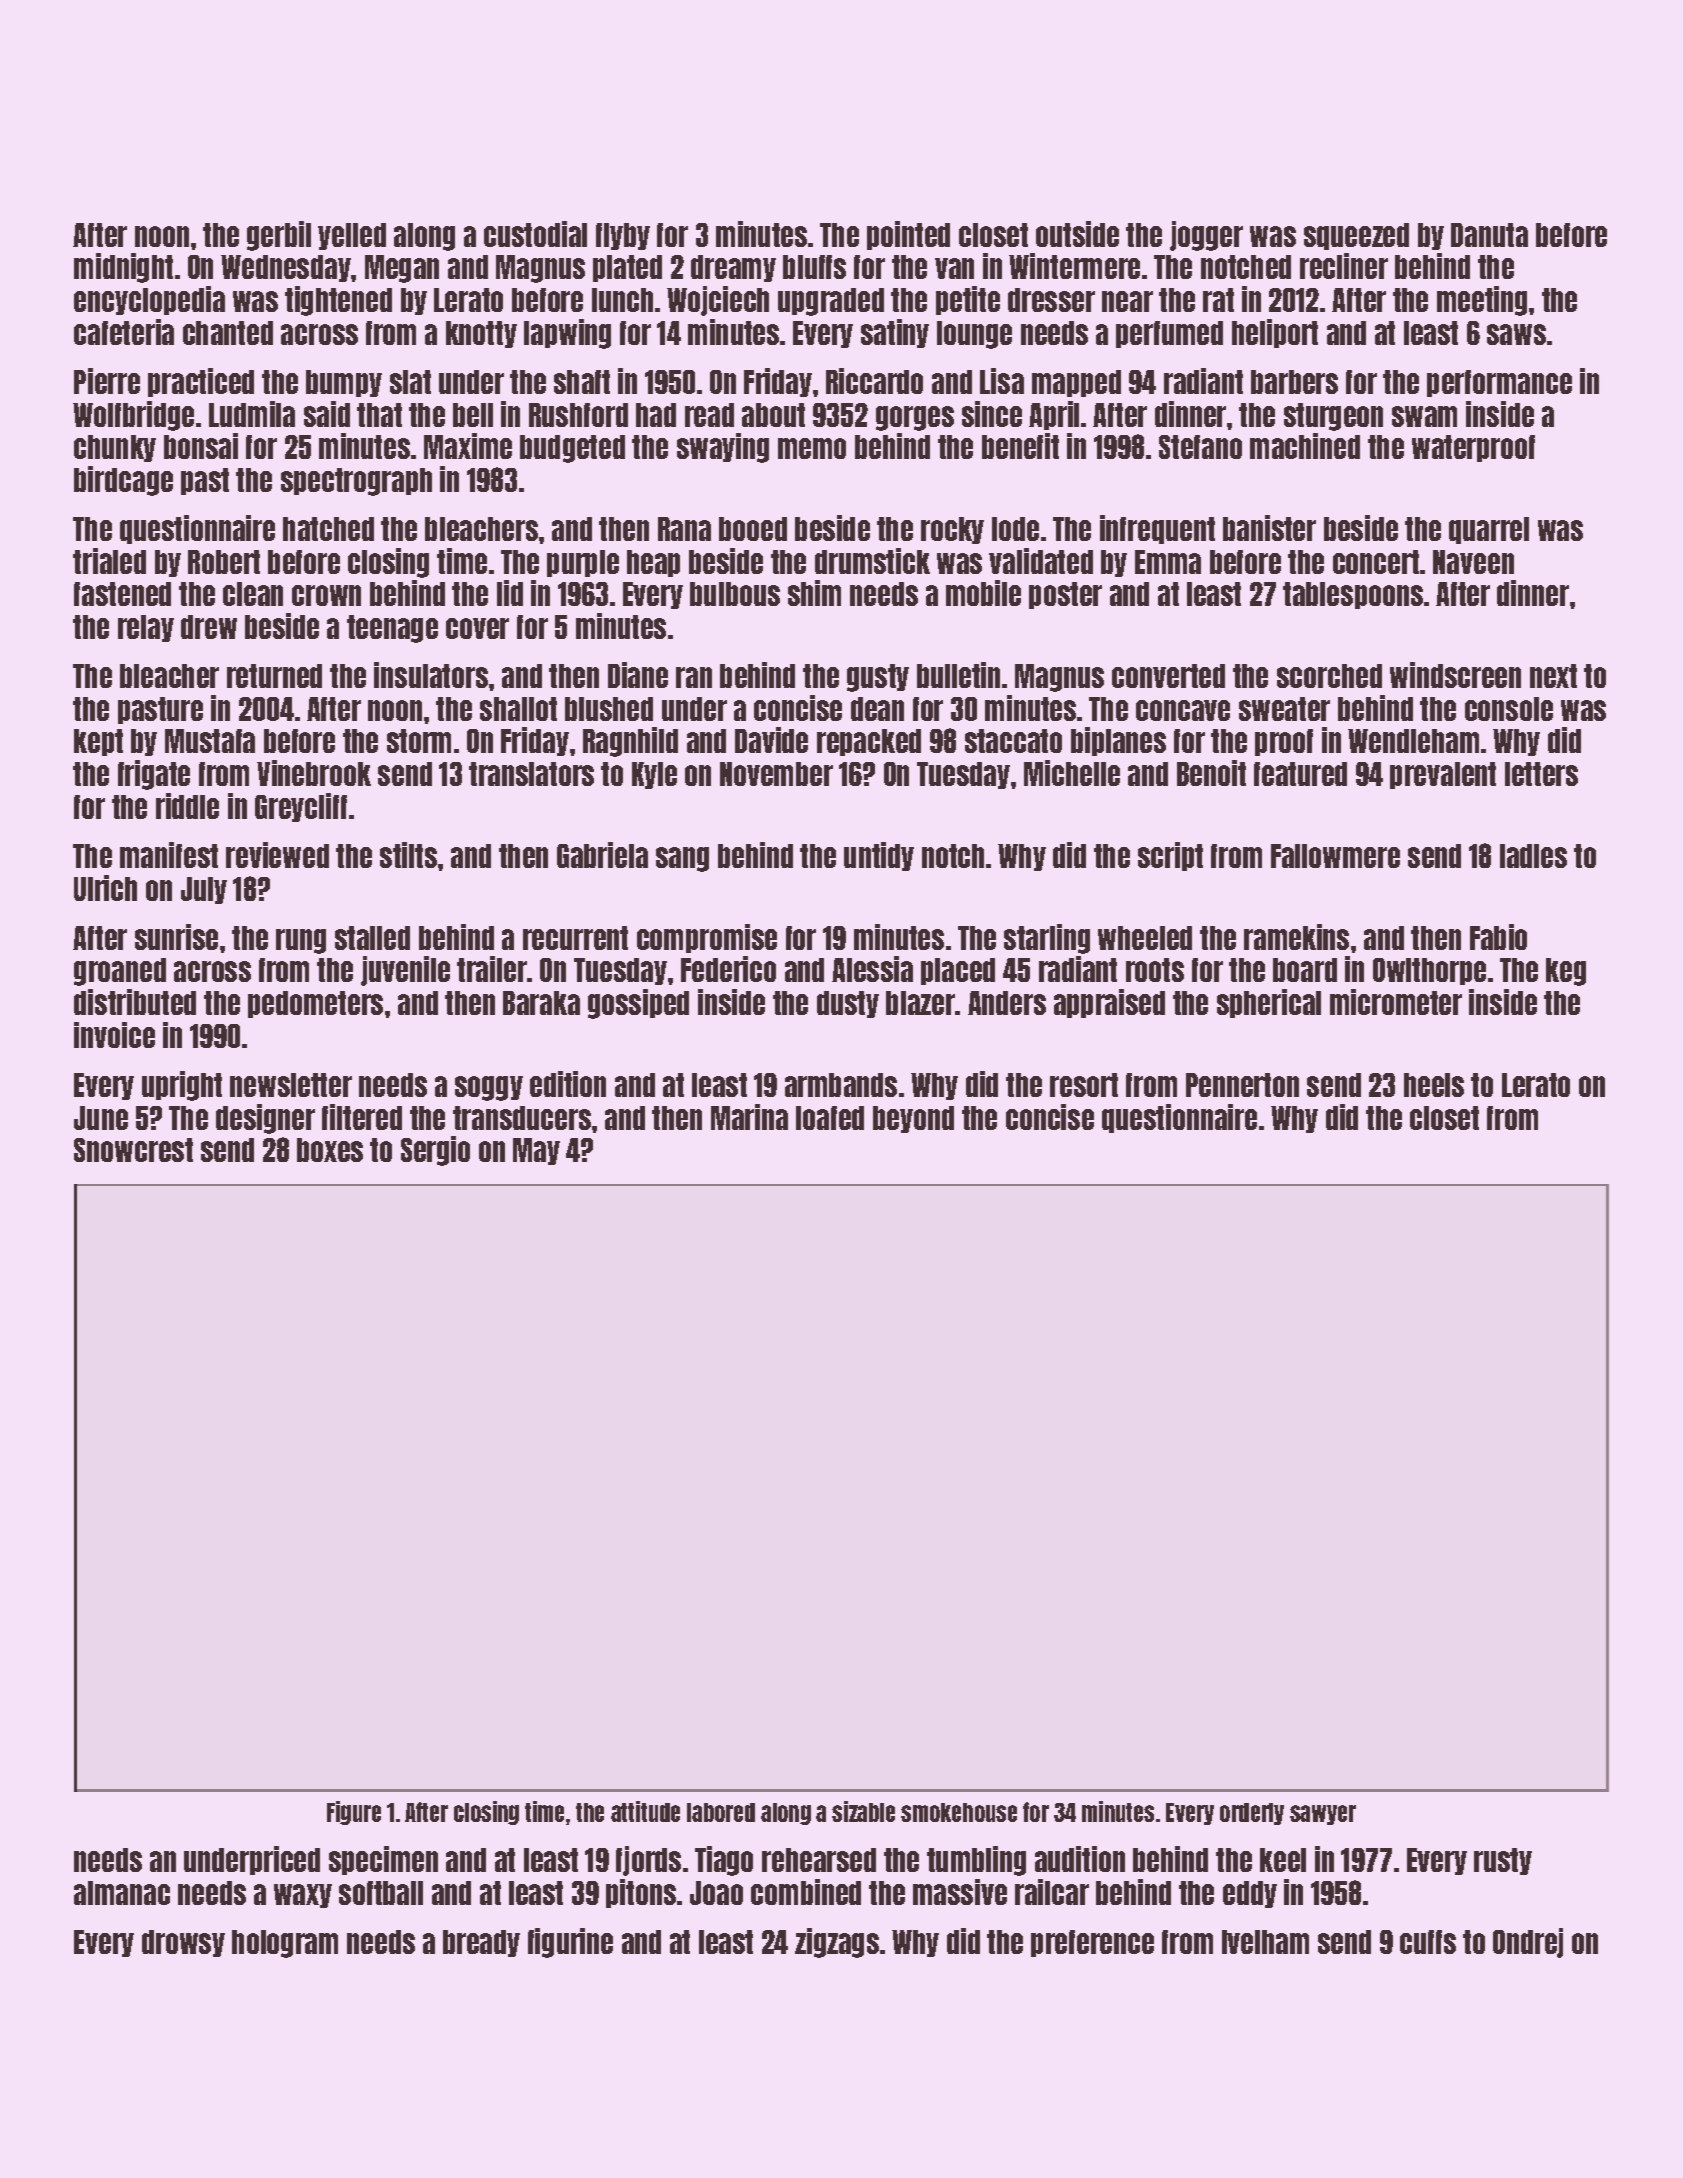 The height and width of the screenshot is (2178, 1683). I want to click on heels, so click(1434, 1085).
